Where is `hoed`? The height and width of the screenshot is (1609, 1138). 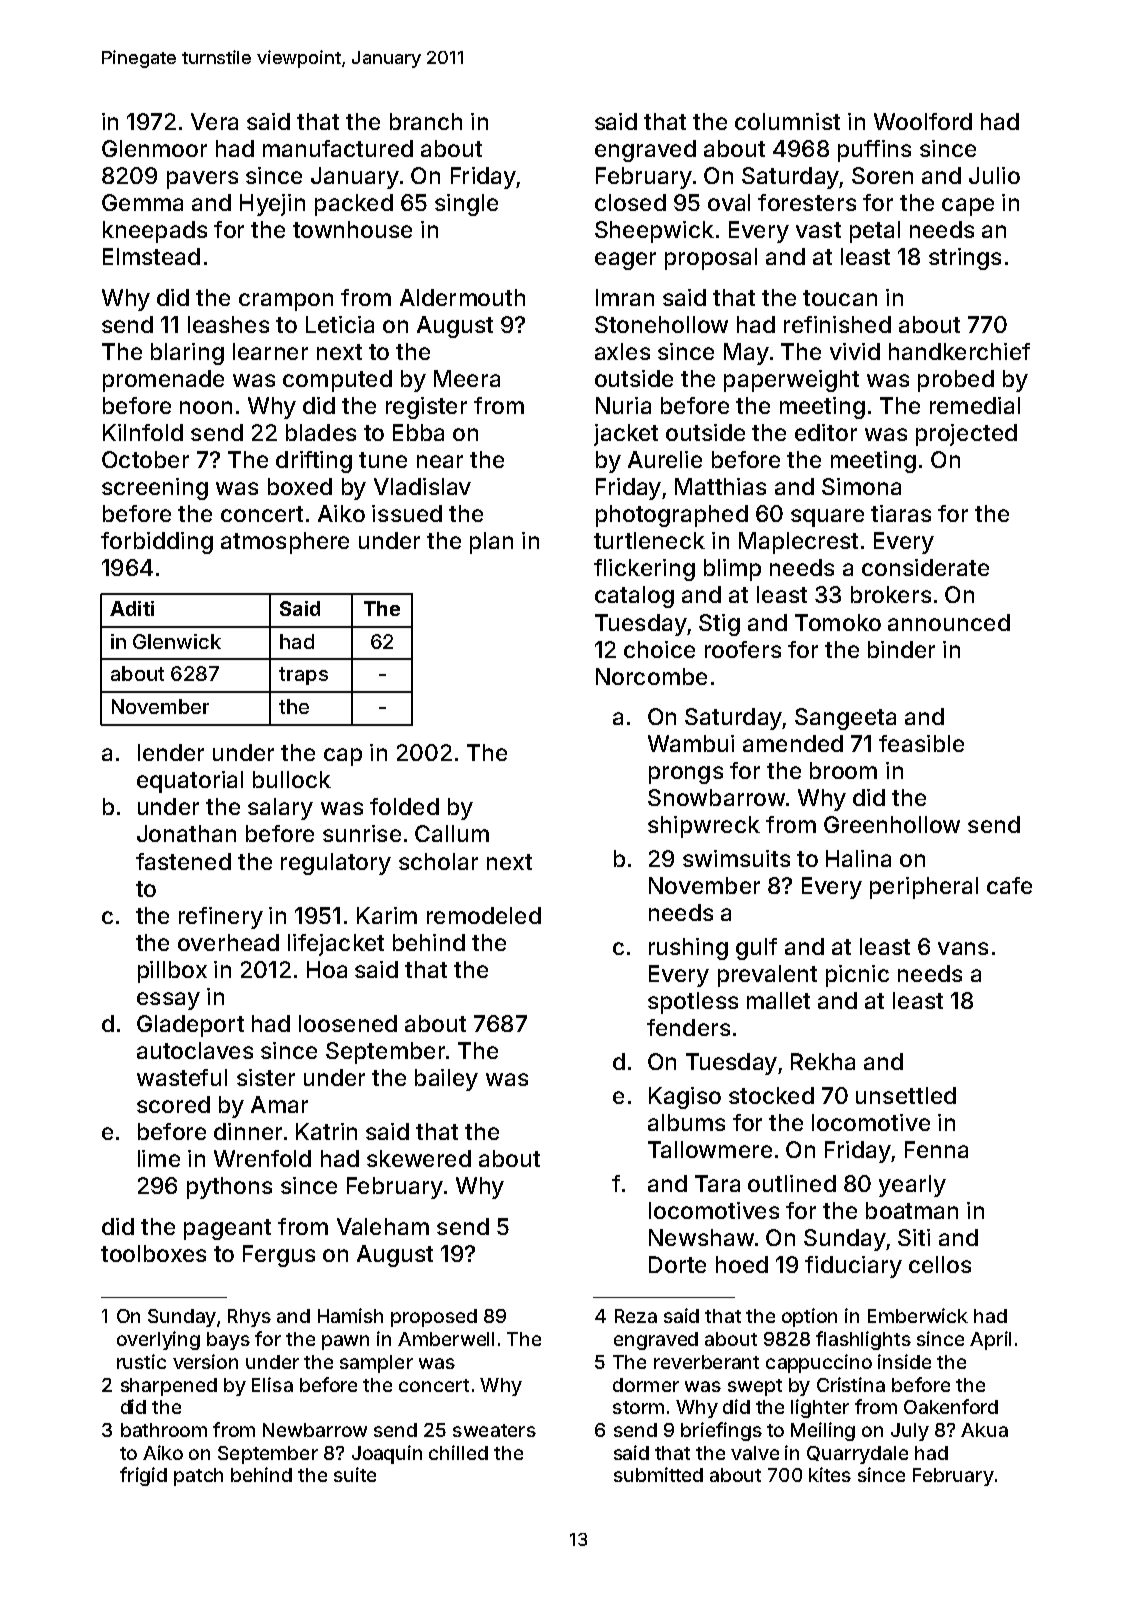 hoed is located at coordinates (742, 1264).
